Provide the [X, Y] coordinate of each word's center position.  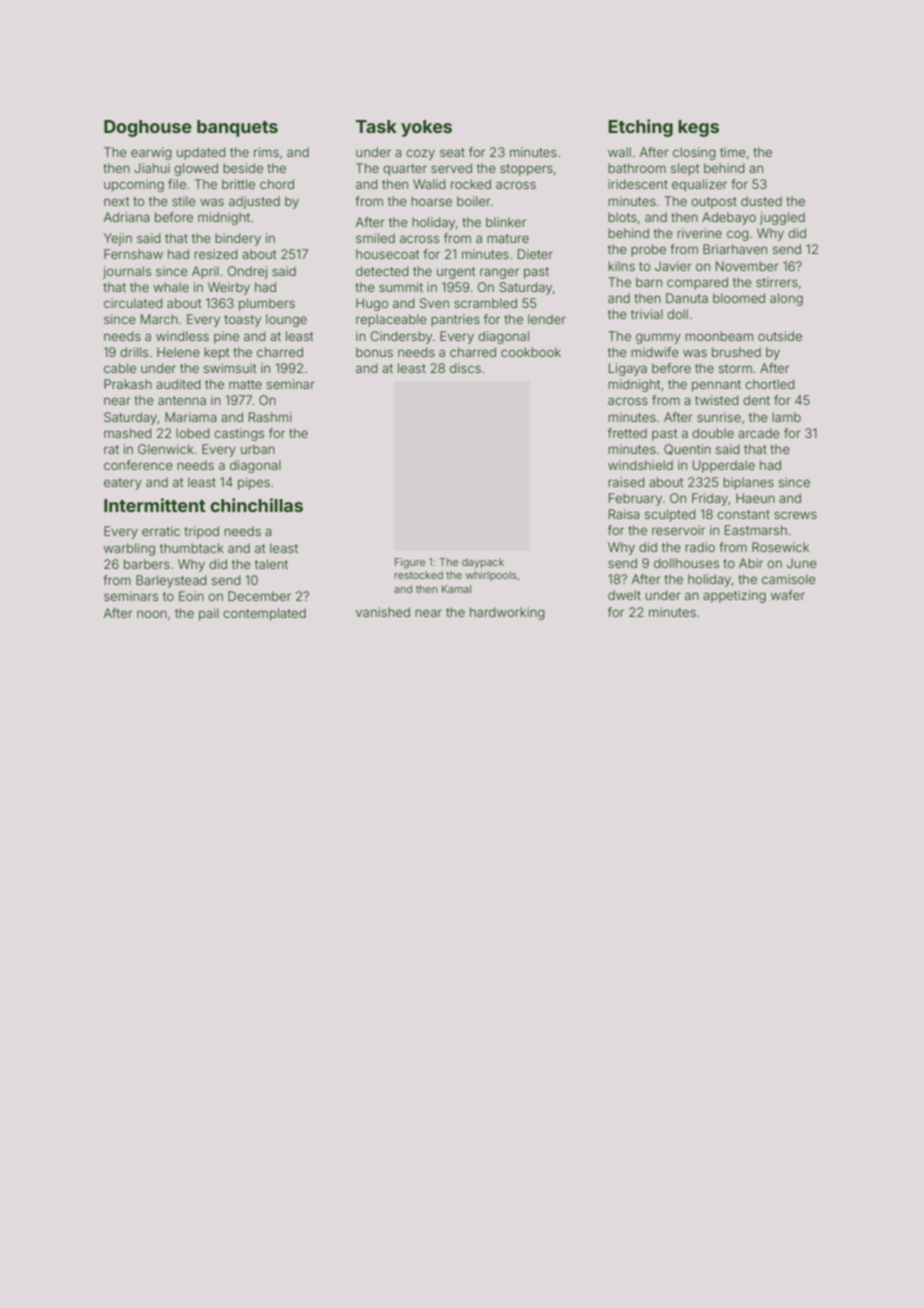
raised [626, 482]
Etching [640, 128]
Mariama [190, 417]
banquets [237, 128]
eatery [123, 484]
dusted [761, 201]
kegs [698, 128]
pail [209, 614]
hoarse [431, 201]
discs [465, 368]
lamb [786, 417]
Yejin [118, 239]
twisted [717, 400]
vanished [383, 612]
